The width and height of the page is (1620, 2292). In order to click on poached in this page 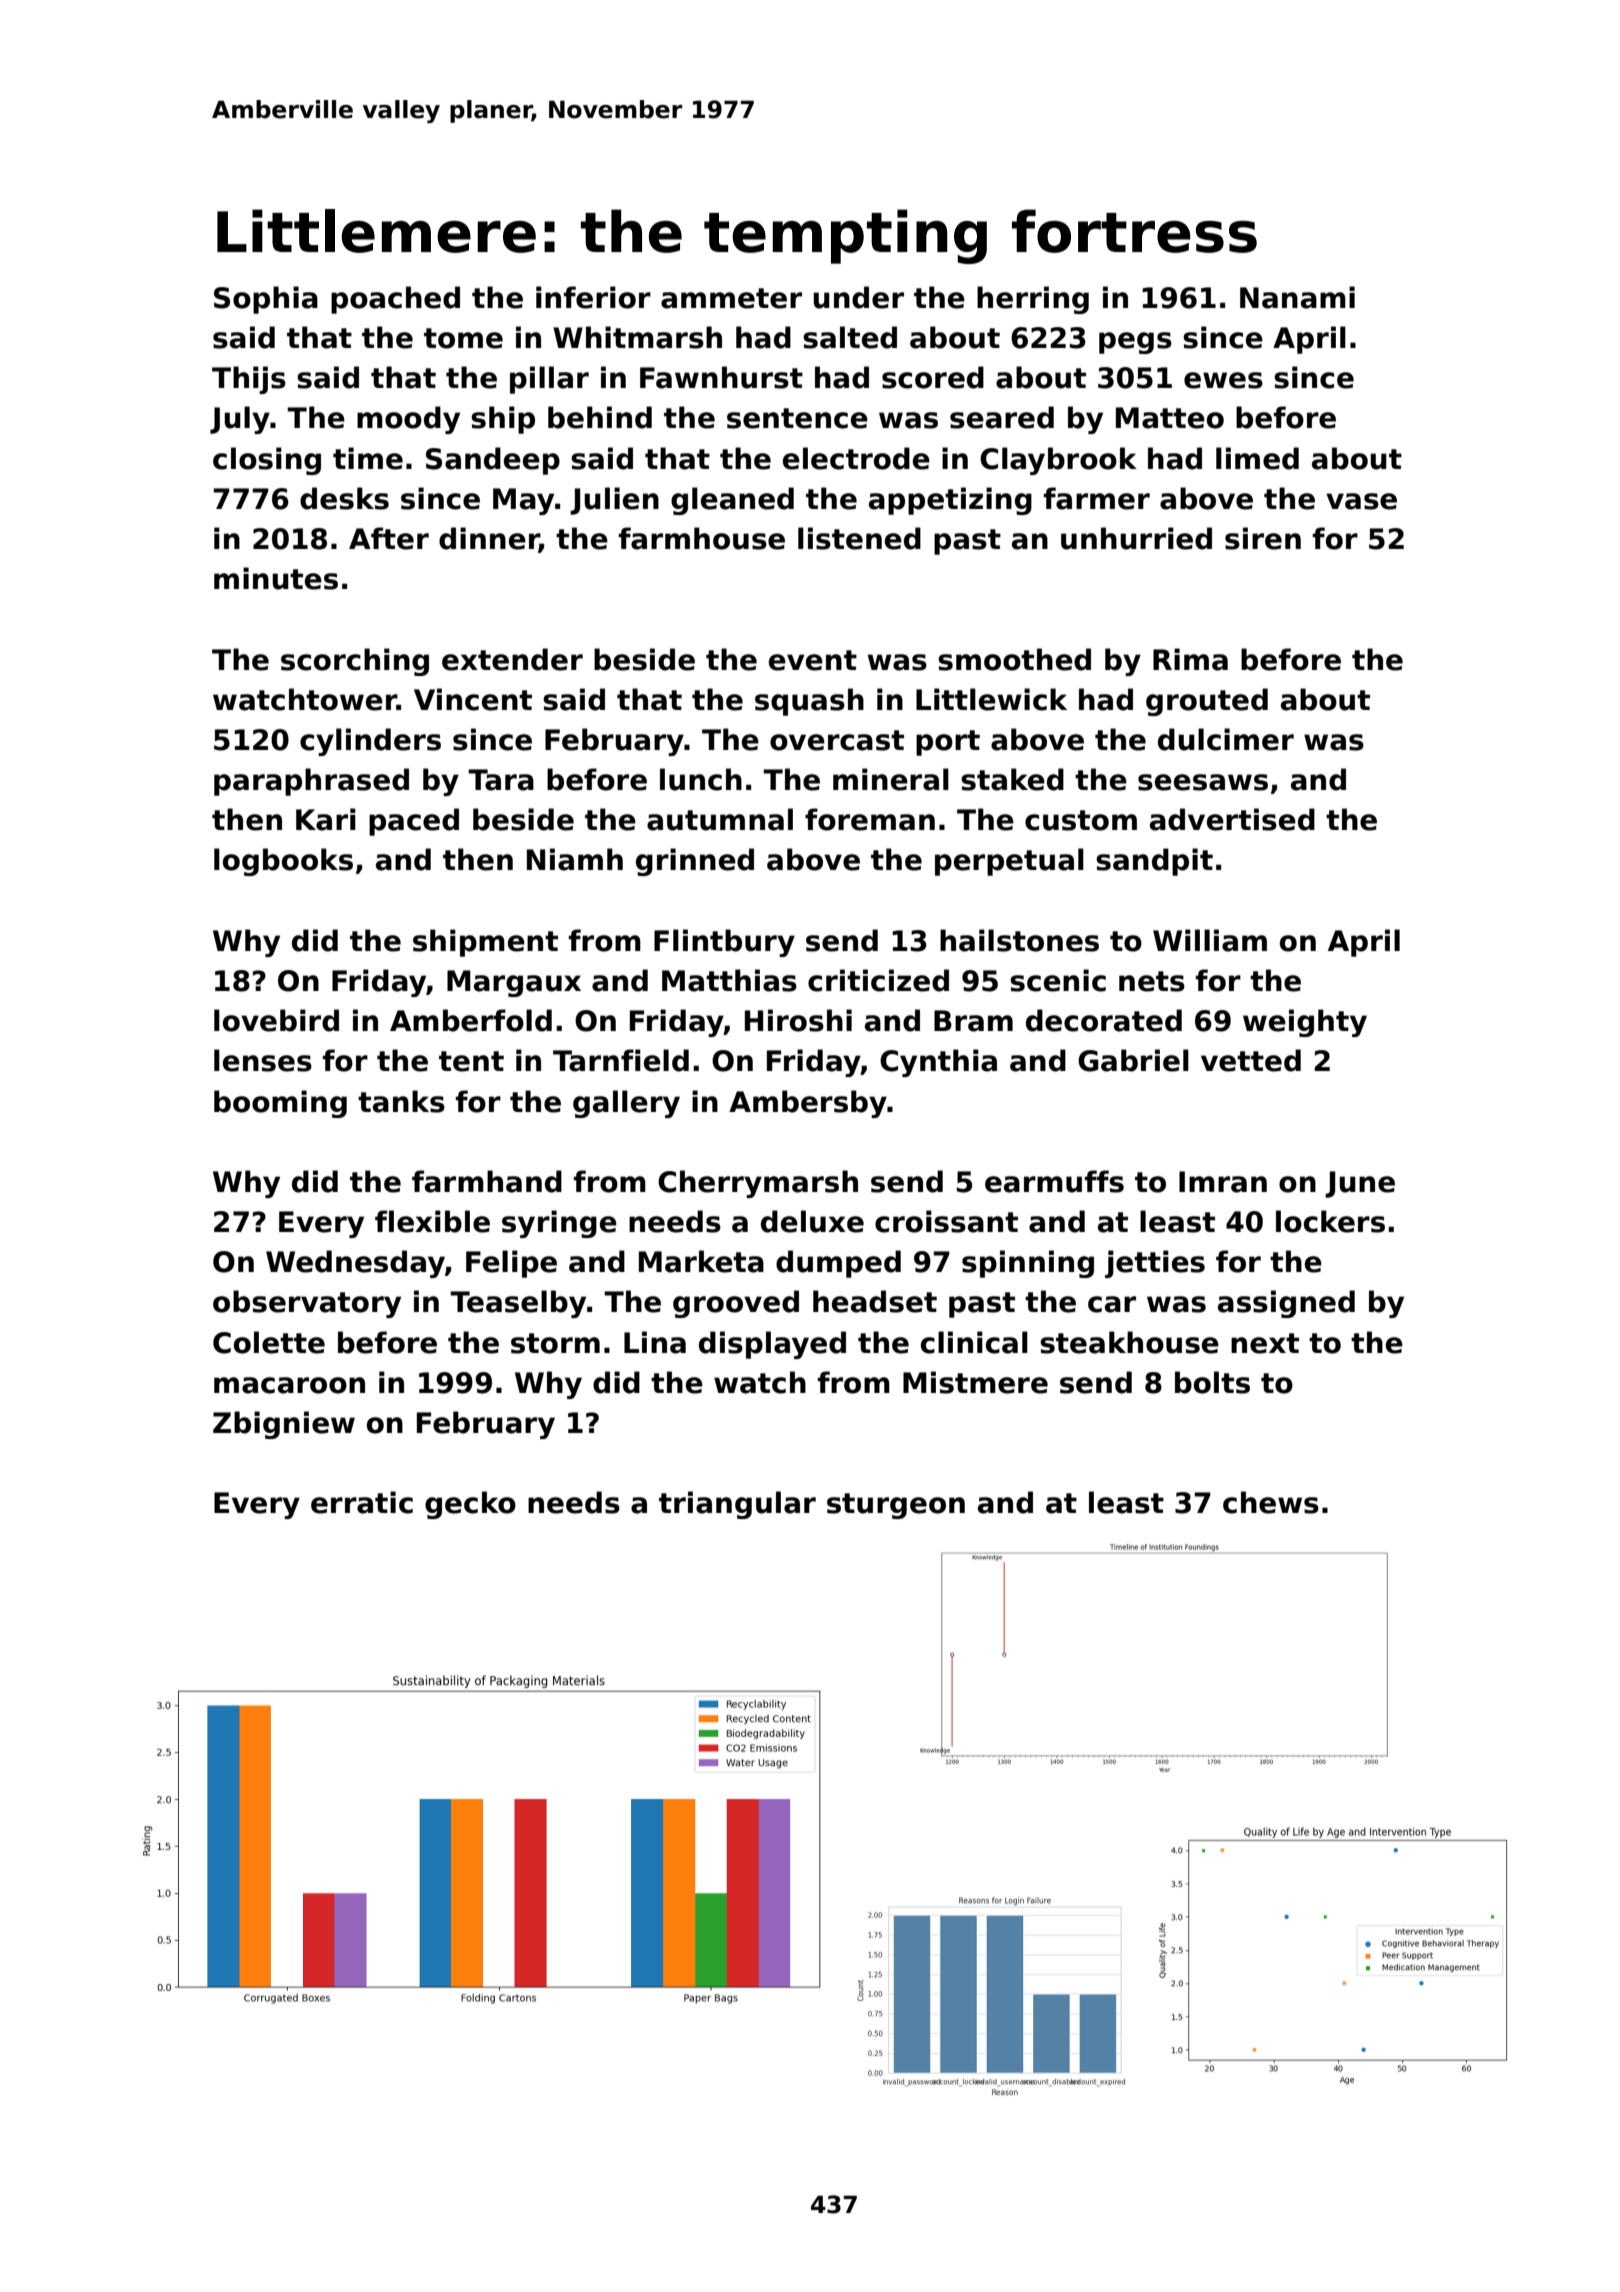, I will do `click(395, 300)`.
